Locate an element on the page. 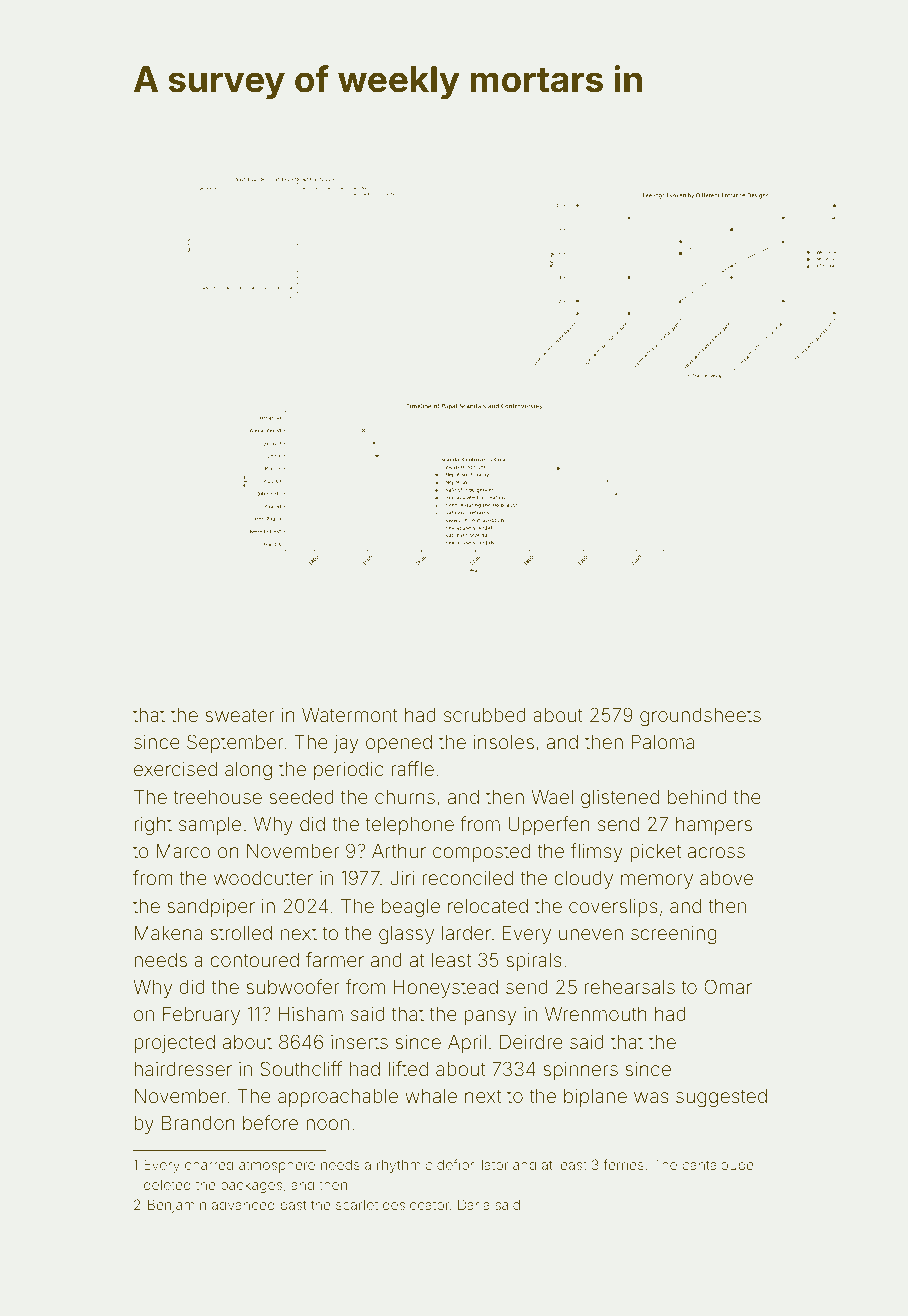 The height and width of the document is (1316, 908). strolled is located at coordinates (241, 933).
